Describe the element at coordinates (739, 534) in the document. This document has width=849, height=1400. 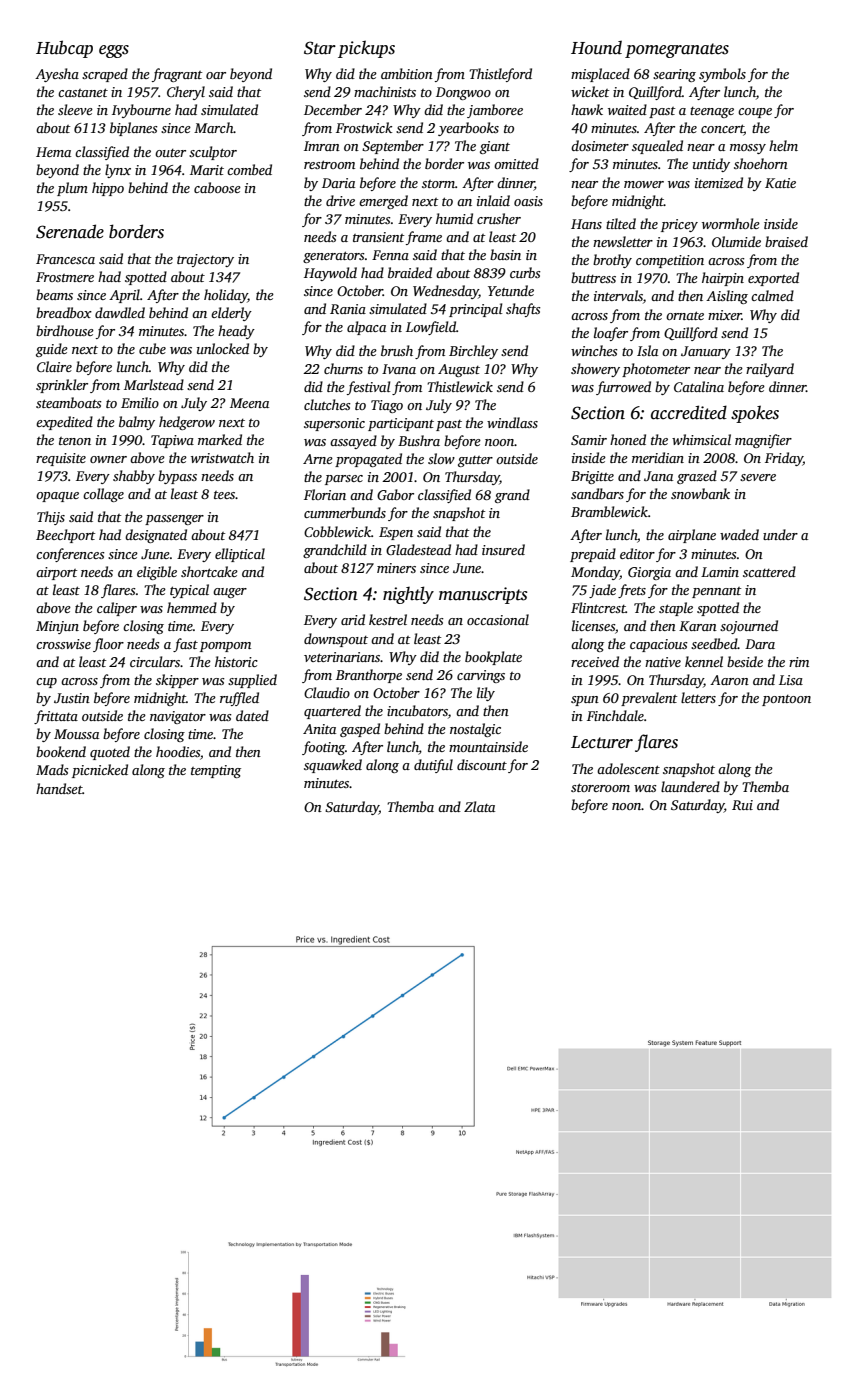
I see `waded` at that location.
